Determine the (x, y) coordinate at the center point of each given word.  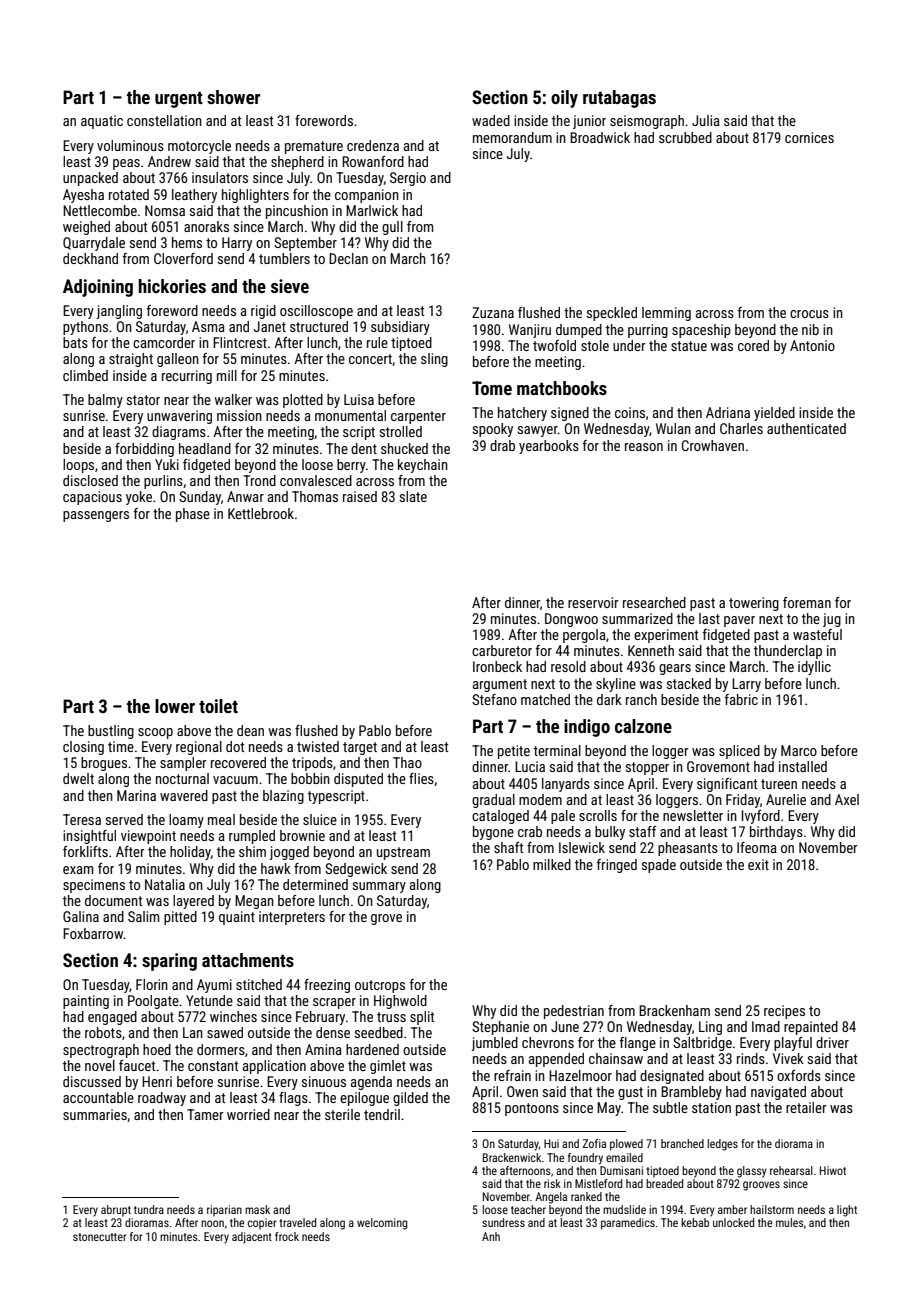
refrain (512, 1075)
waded (491, 120)
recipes (784, 1012)
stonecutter (100, 1237)
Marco (799, 750)
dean (250, 730)
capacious (92, 498)
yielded (774, 414)
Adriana (728, 412)
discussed (92, 1081)
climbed (85, 375)
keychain (423, 466)
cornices (809, 137)
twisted (318, 746)
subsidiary (400, 328)
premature (314, 147)
